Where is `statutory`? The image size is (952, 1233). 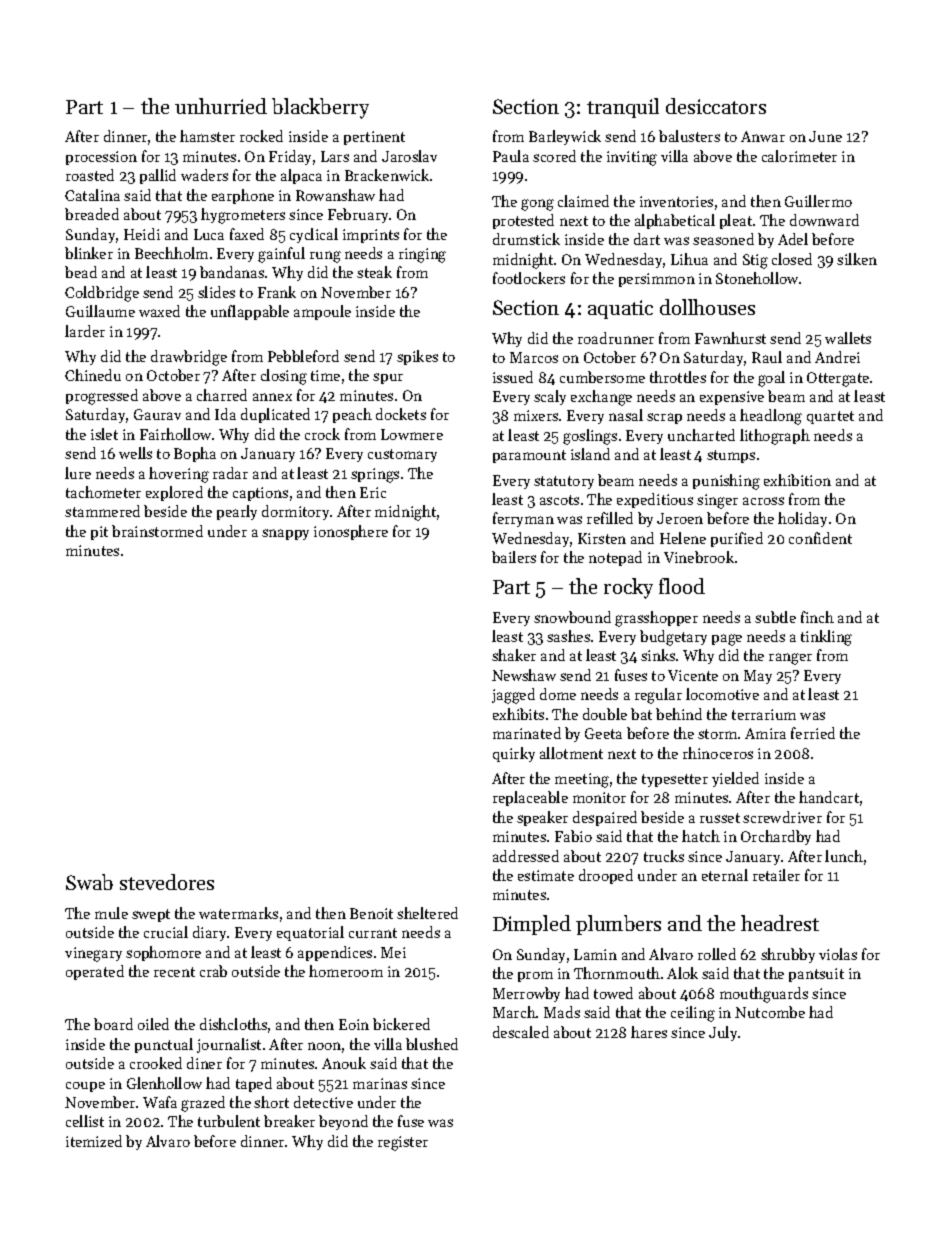
statutory is located at coordinates (564, 482).
